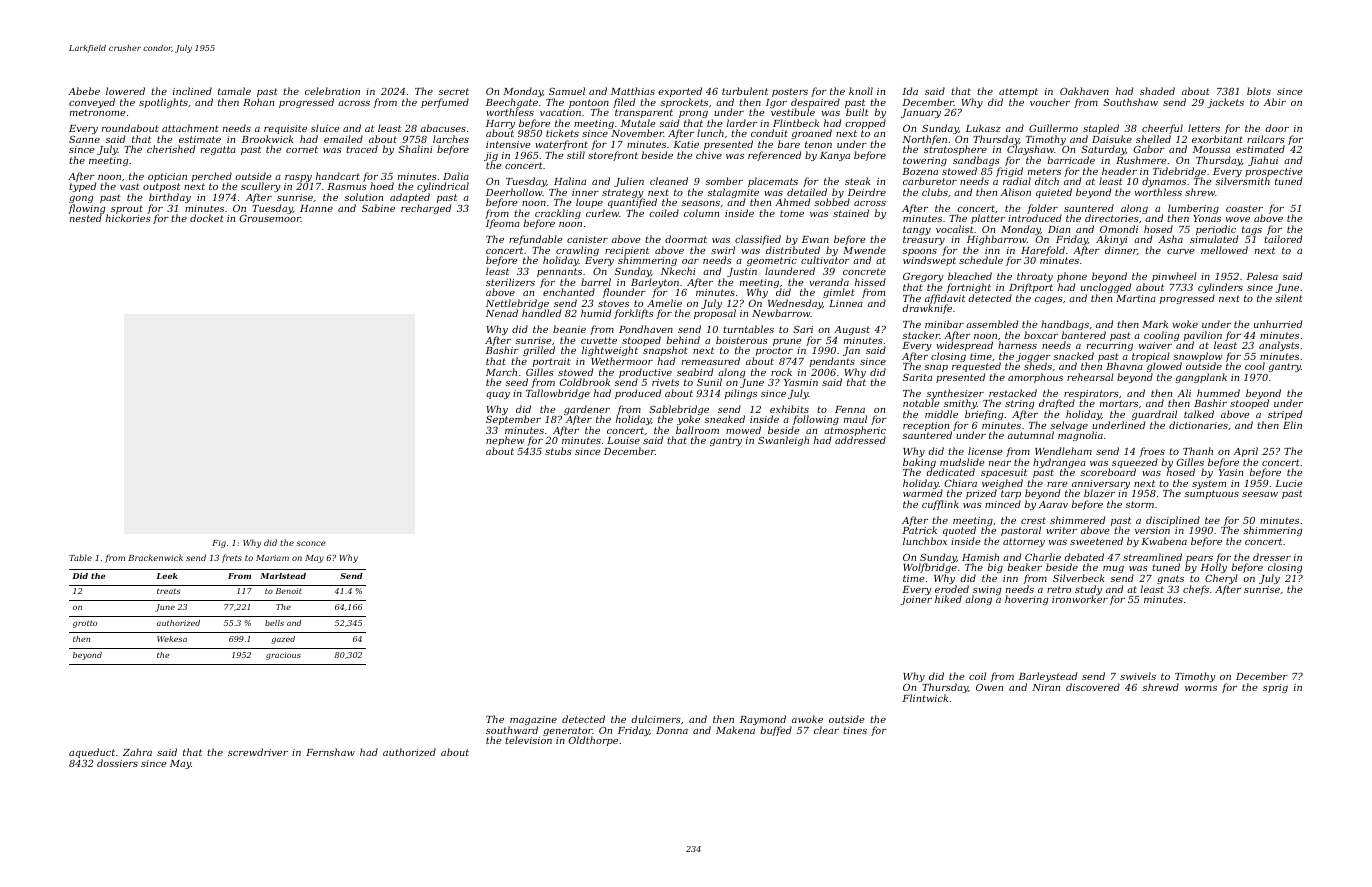  Describe the element at coordinates (127, 210) in the image. I see `sprout` at that location.
